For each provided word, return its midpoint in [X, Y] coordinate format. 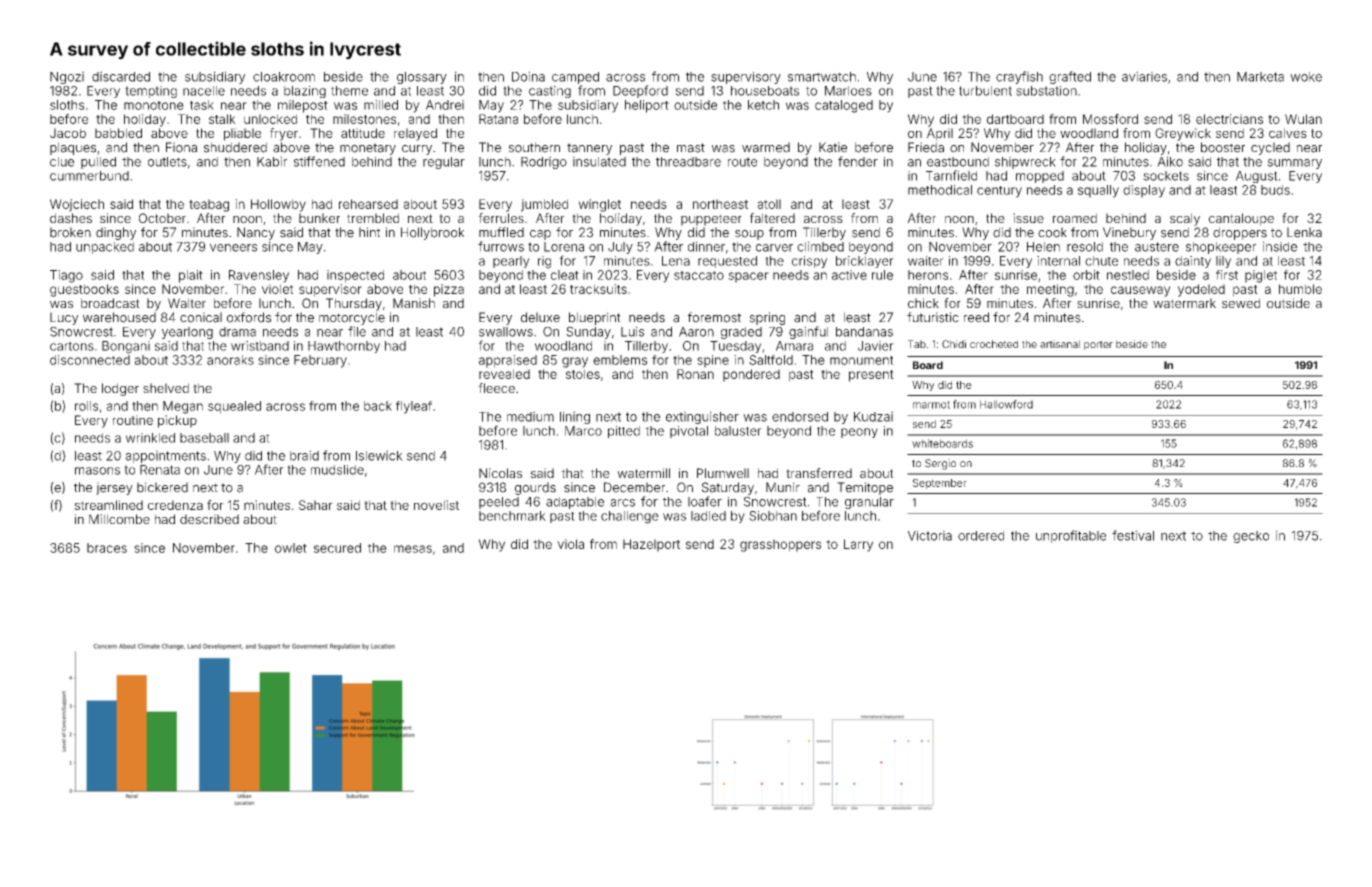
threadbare [688, 162]
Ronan [695, 374]
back [378, 406]
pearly [511, 262]
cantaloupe [1241, 219]
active [849, 275]
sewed [1241, 303]
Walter [187, 303]
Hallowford [1006, 404]
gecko [1251, 537]
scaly [1185, 219]
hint [369, 232]
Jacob [68, 133]
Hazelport [651, 545]
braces [107, 548]
